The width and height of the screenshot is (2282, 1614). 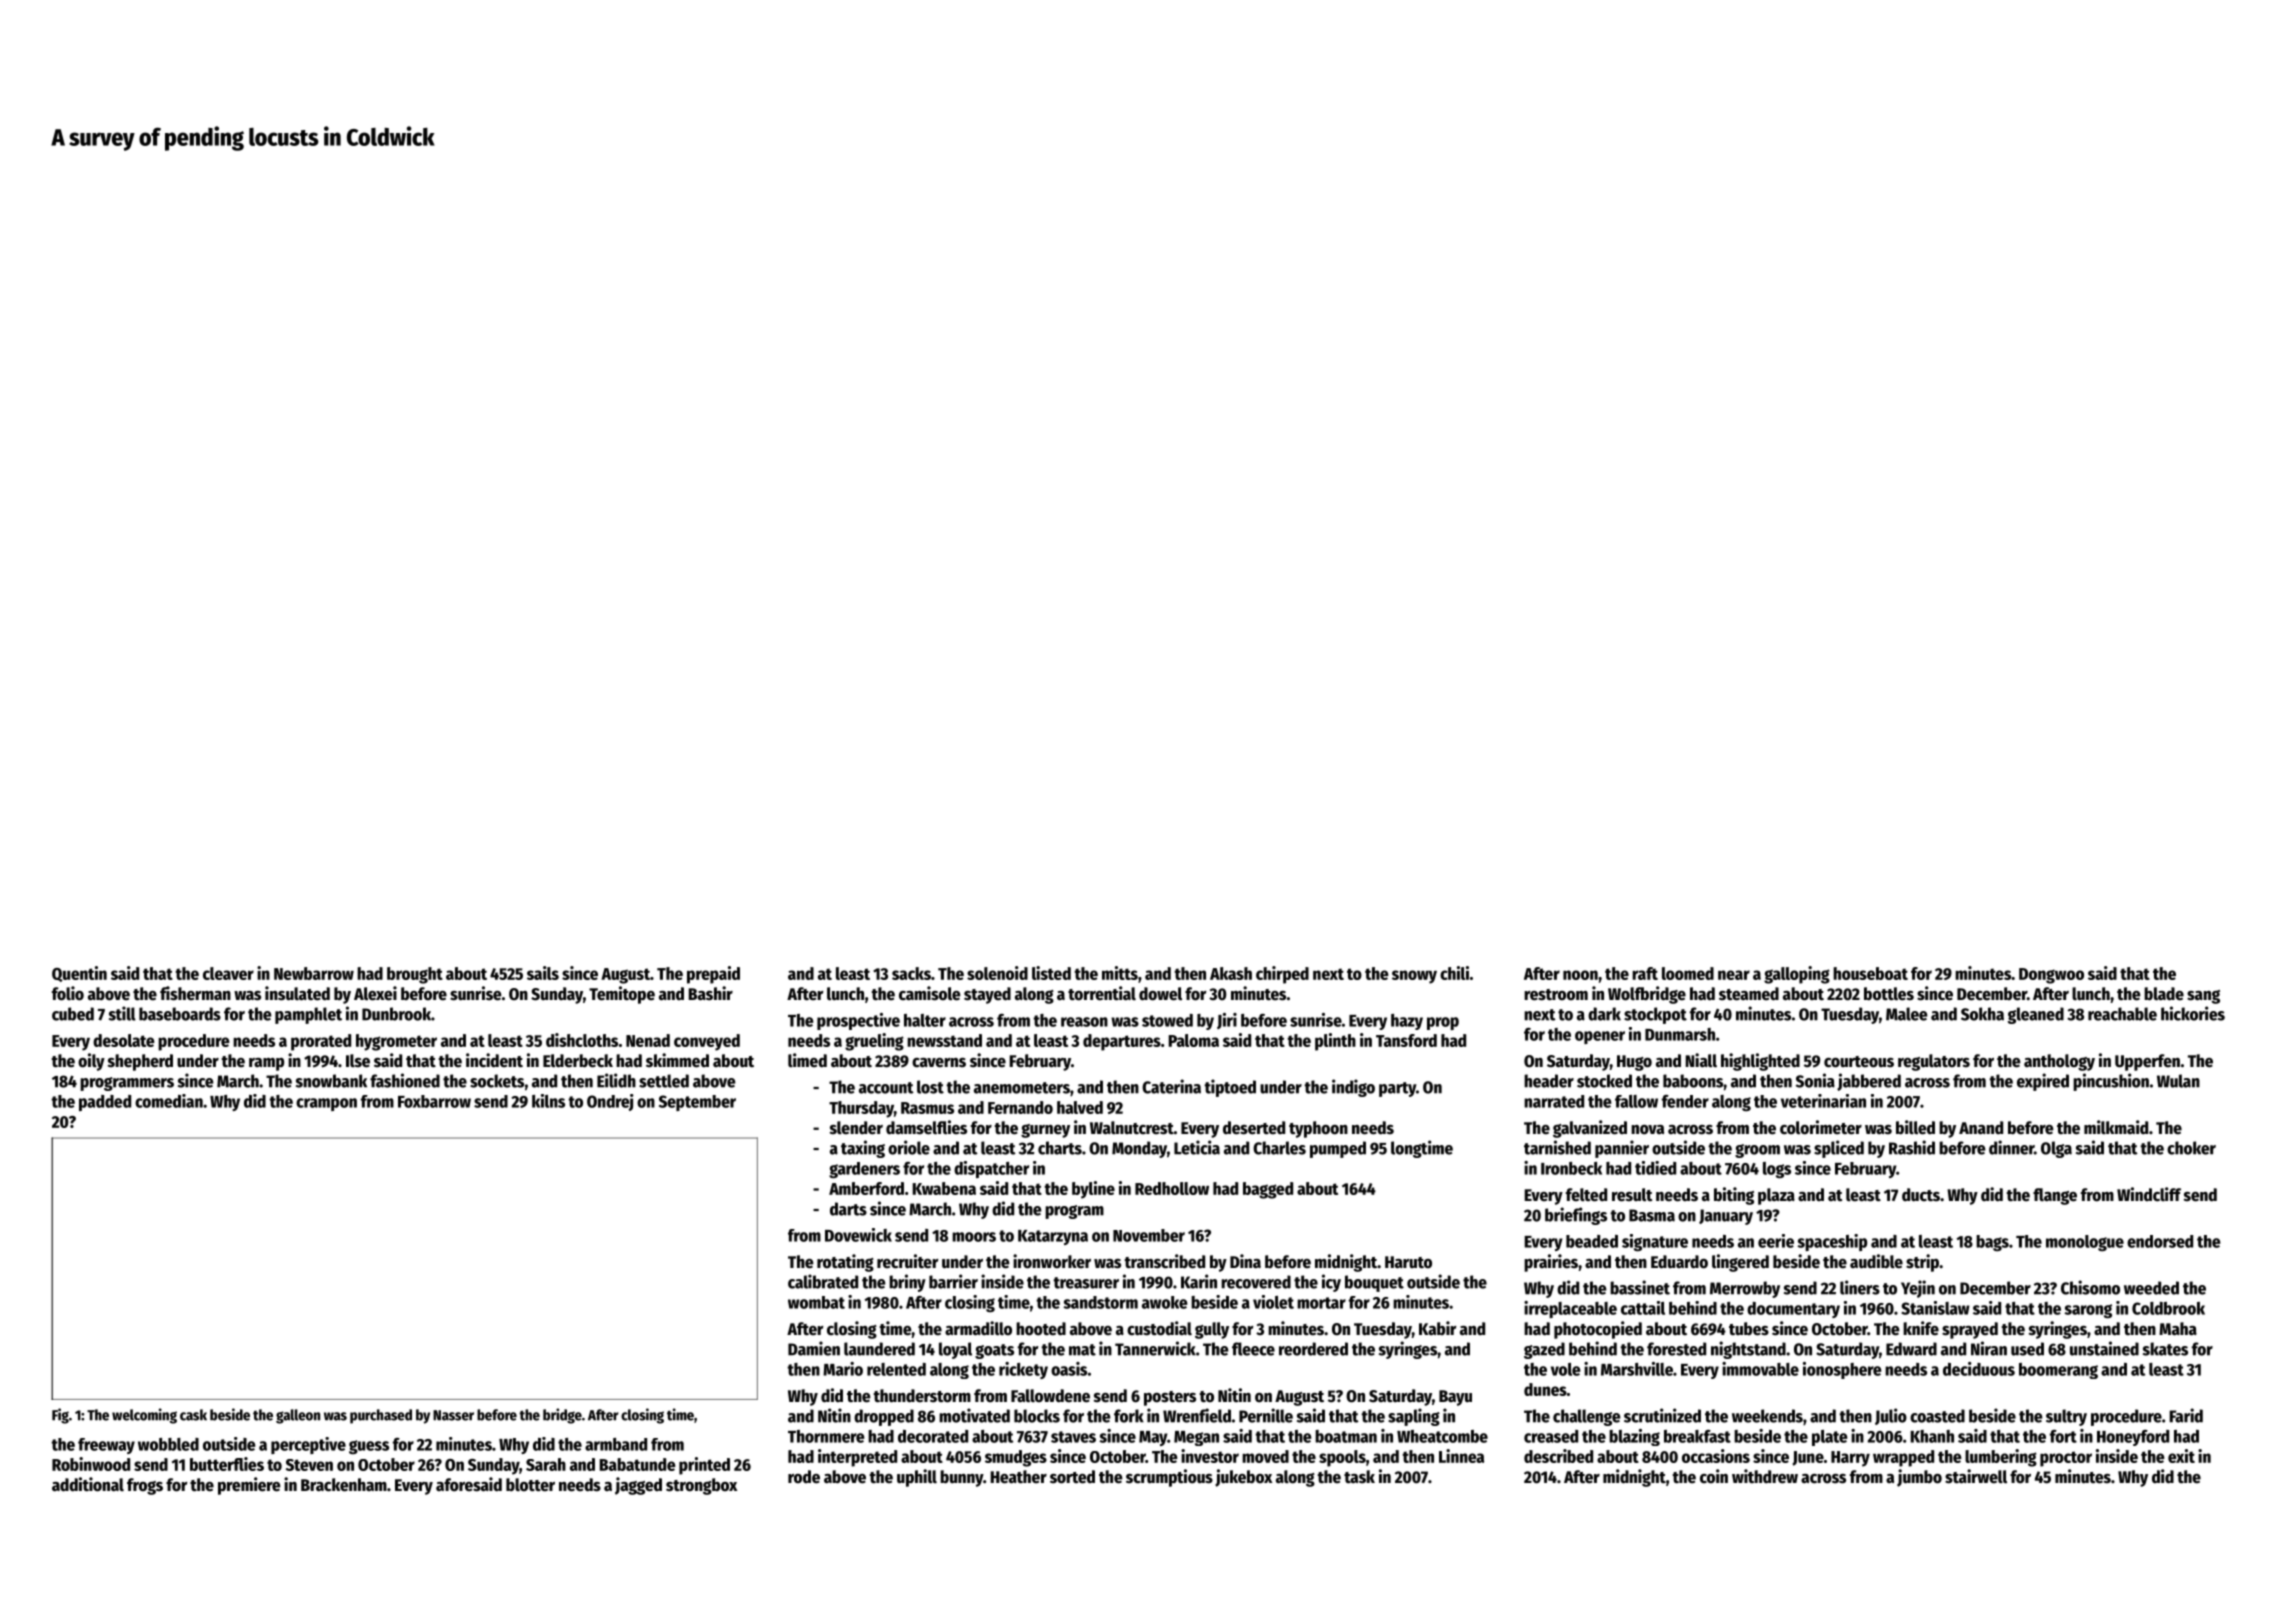 I want to click on darts, so click(x=848, y=1209).
